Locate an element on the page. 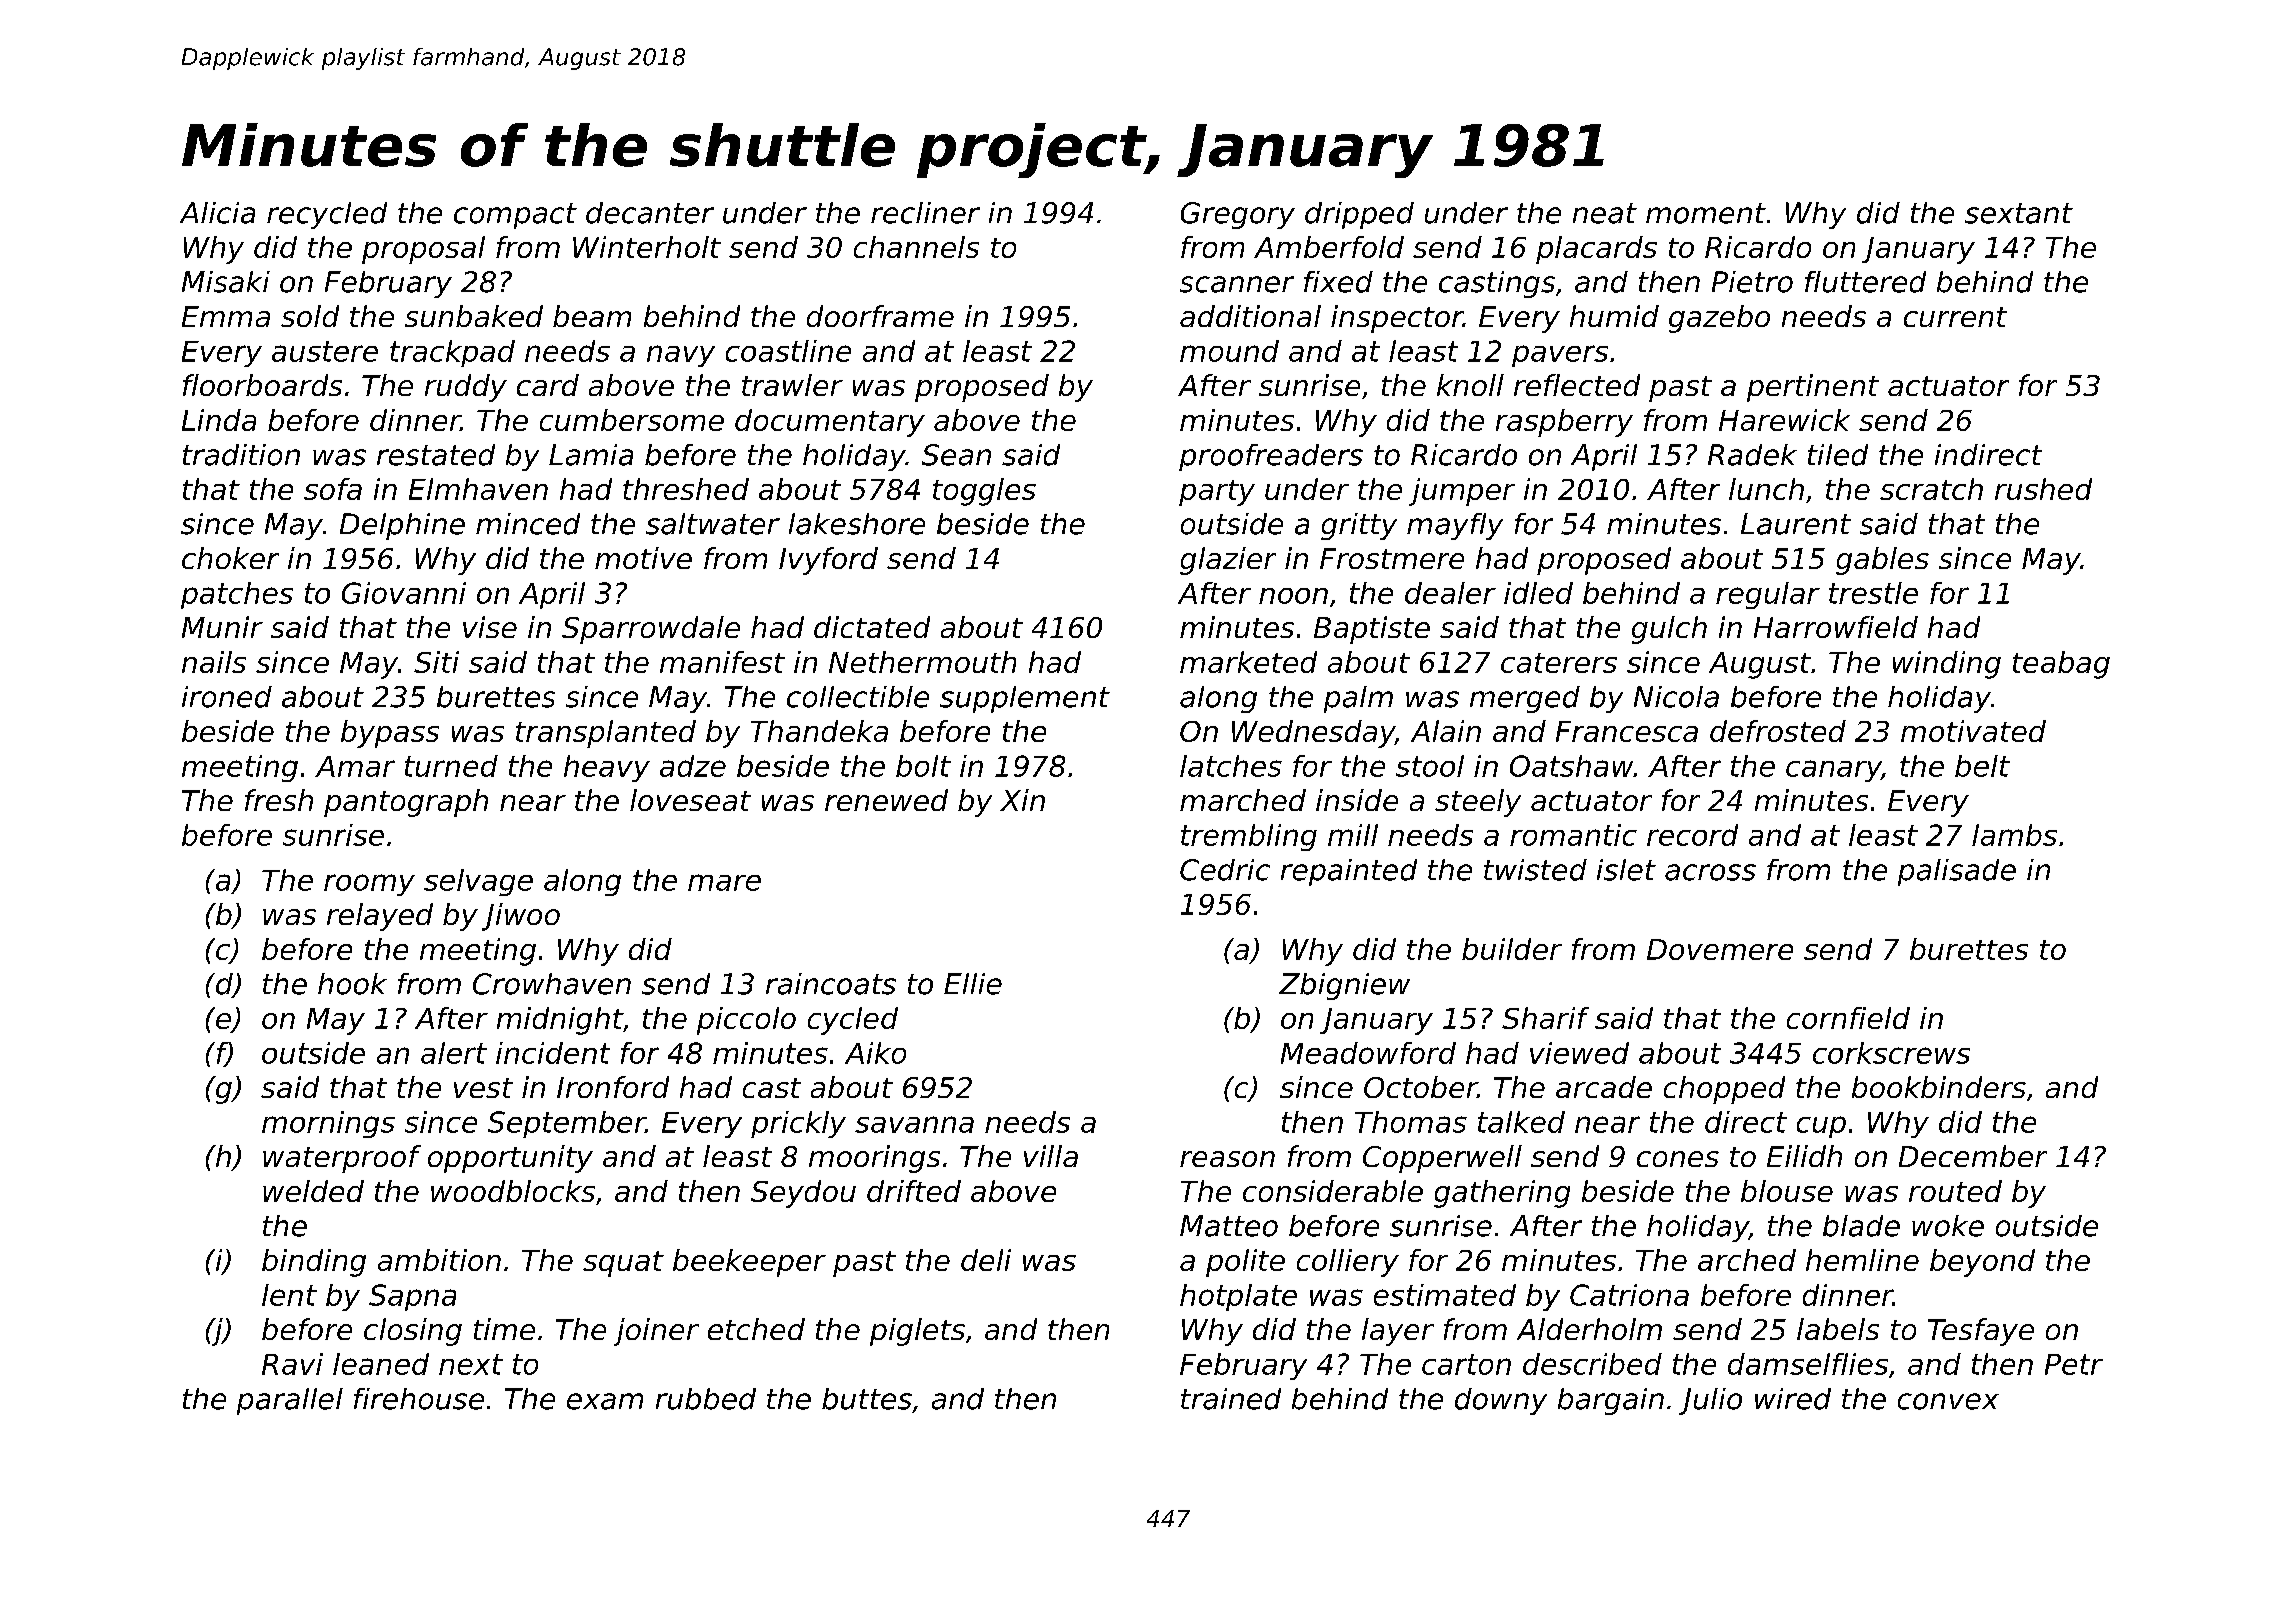 The image size is (2292, 1620). humid is located at coordinates (1614, 316).
